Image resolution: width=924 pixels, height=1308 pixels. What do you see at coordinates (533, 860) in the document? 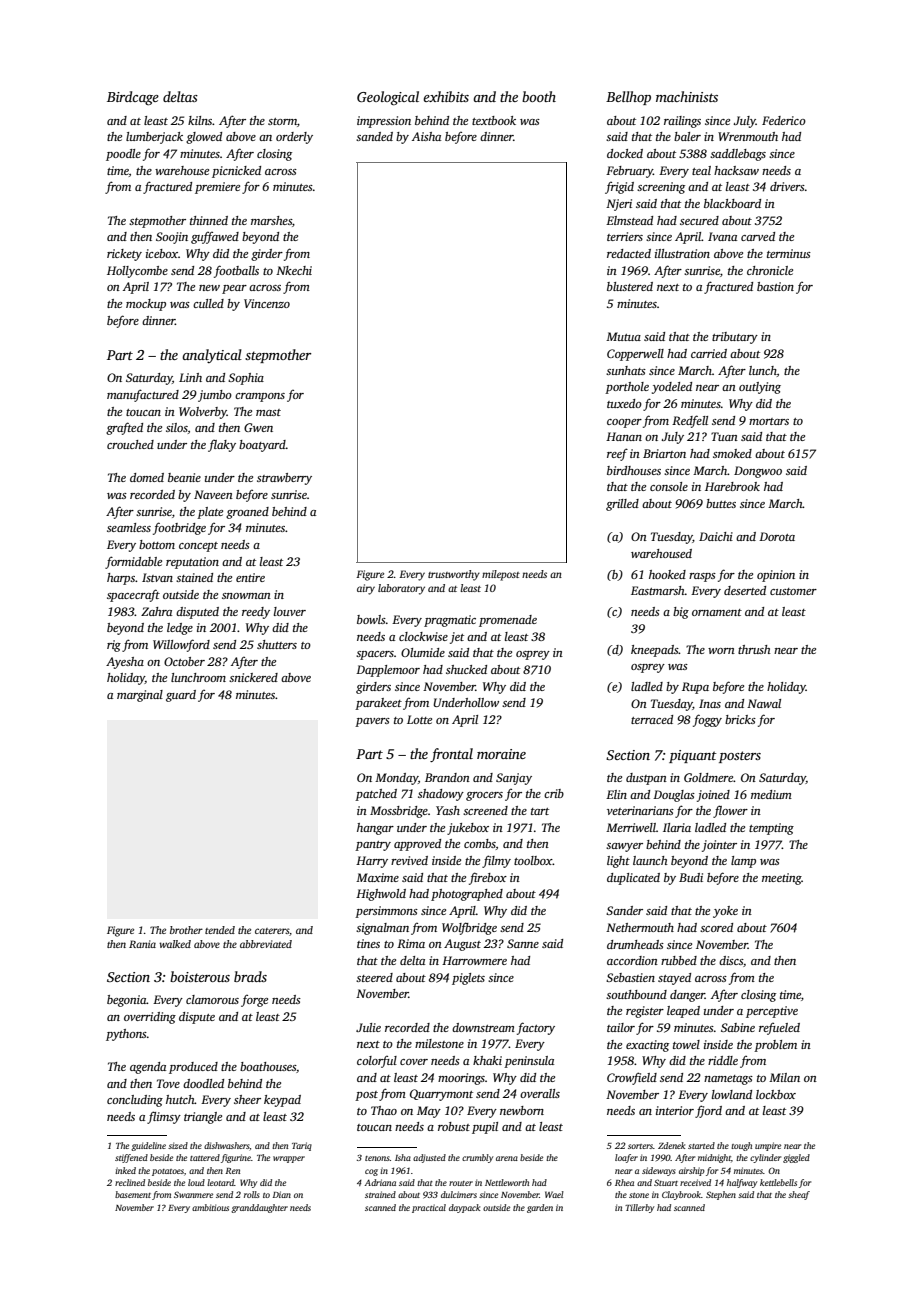
I see `toolbox` at bounding box center [533, 860].
